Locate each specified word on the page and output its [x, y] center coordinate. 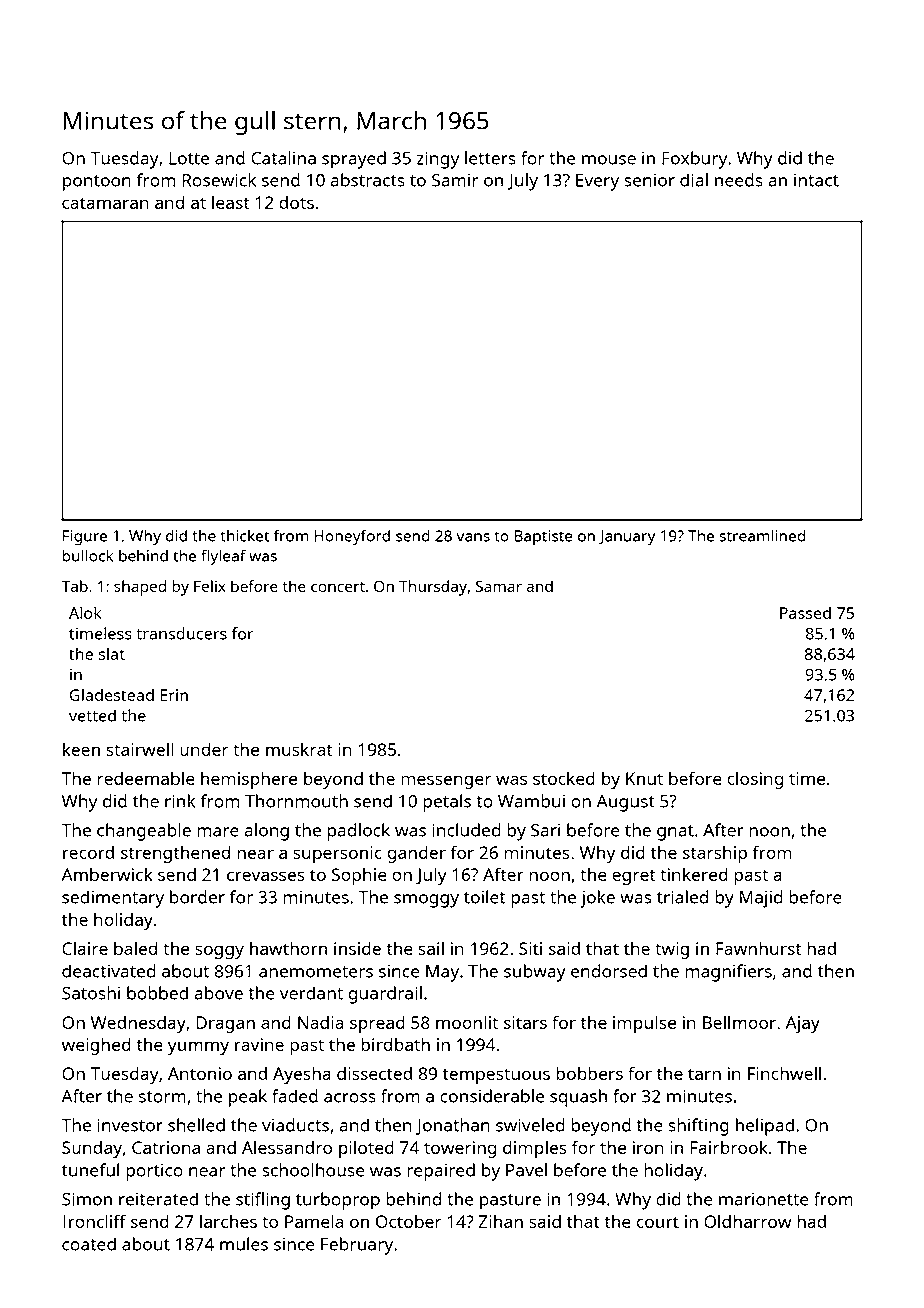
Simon [87, 1199]
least [230, 202]
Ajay [802, 1024]
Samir [455, 180]
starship [715, 854]
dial [694, 180]
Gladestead [112, 694]
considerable [492, 1096]
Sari [545, 830]
